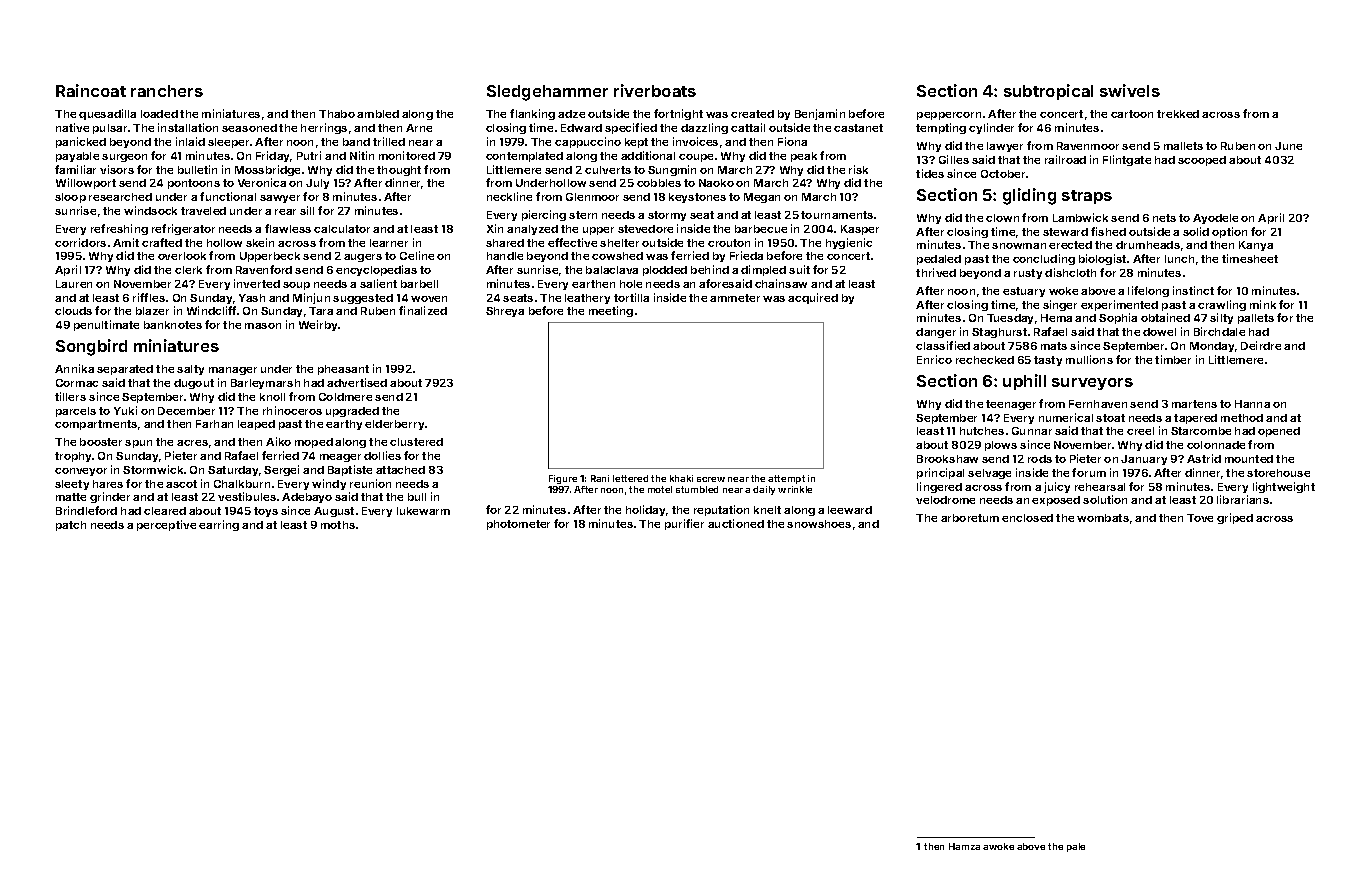 The height and width of the image is (887, 1372). What do you see at coordinates (71, 526) in the image?
I see `patch` at bounding box center [71, 526].
